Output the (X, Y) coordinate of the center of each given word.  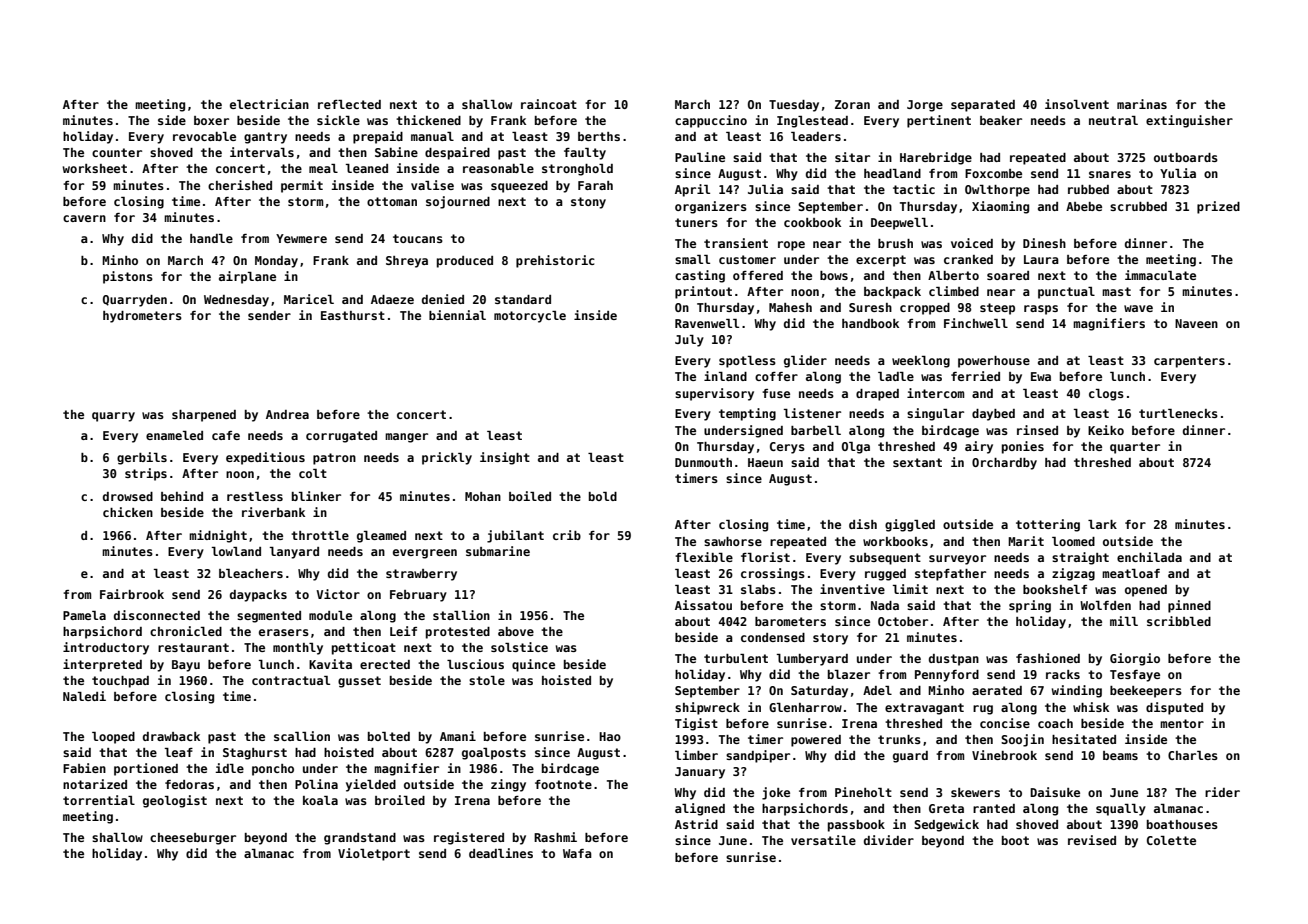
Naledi (84, 696)
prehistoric (555, 261)
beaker (1001, 120)
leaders (816, 136)
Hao (610, 736)
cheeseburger (193, 839)
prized (1218, 207)
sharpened (204, 416)
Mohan (483, 496)
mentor (1182, 723)
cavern (84, 218)
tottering (1048, 525)
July (689, 341)
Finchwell (976, 323)
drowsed (128, 496)
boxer (211, 120)
